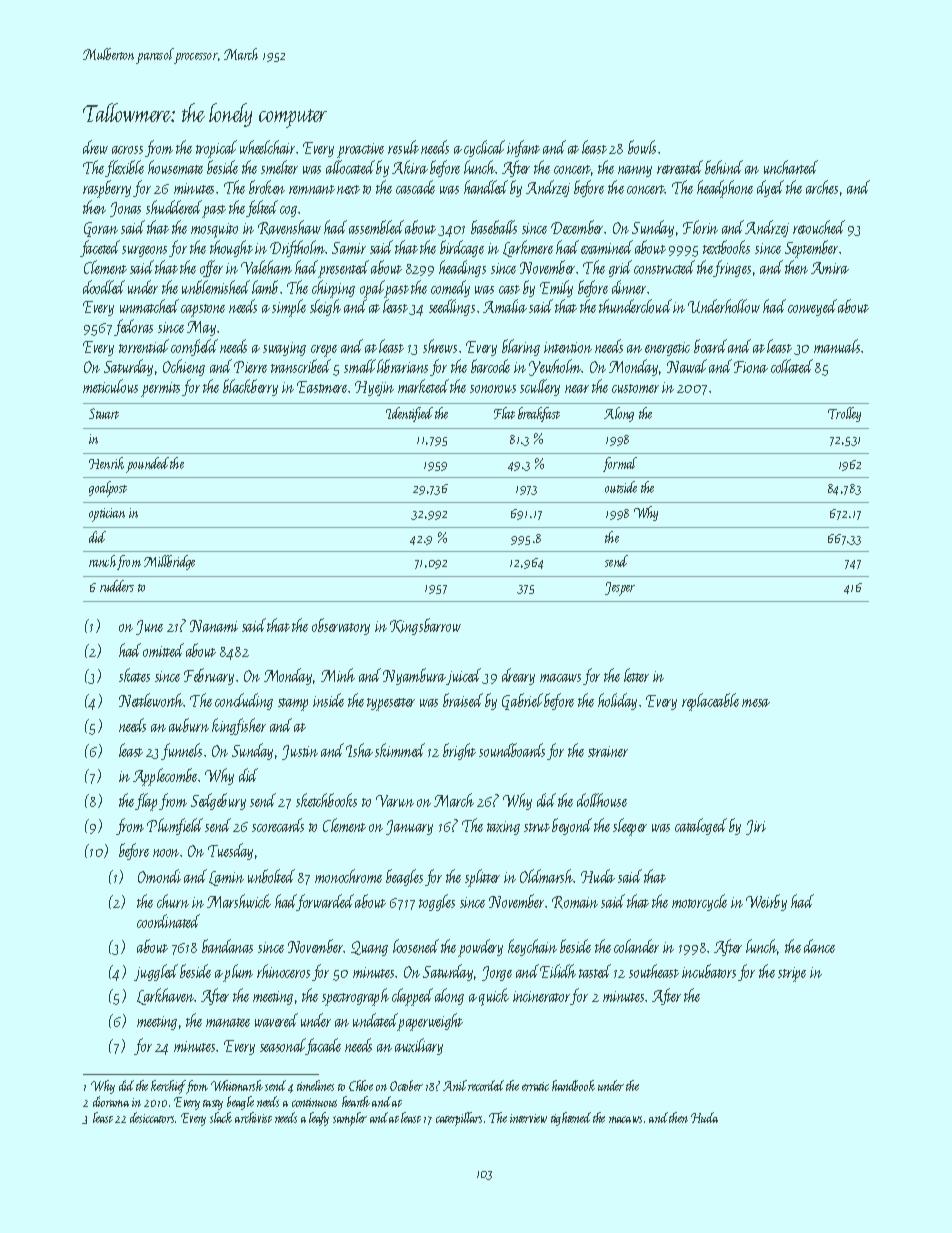 This document has height=1233, width=952. I want to click on assembled, so click(376, 227).
